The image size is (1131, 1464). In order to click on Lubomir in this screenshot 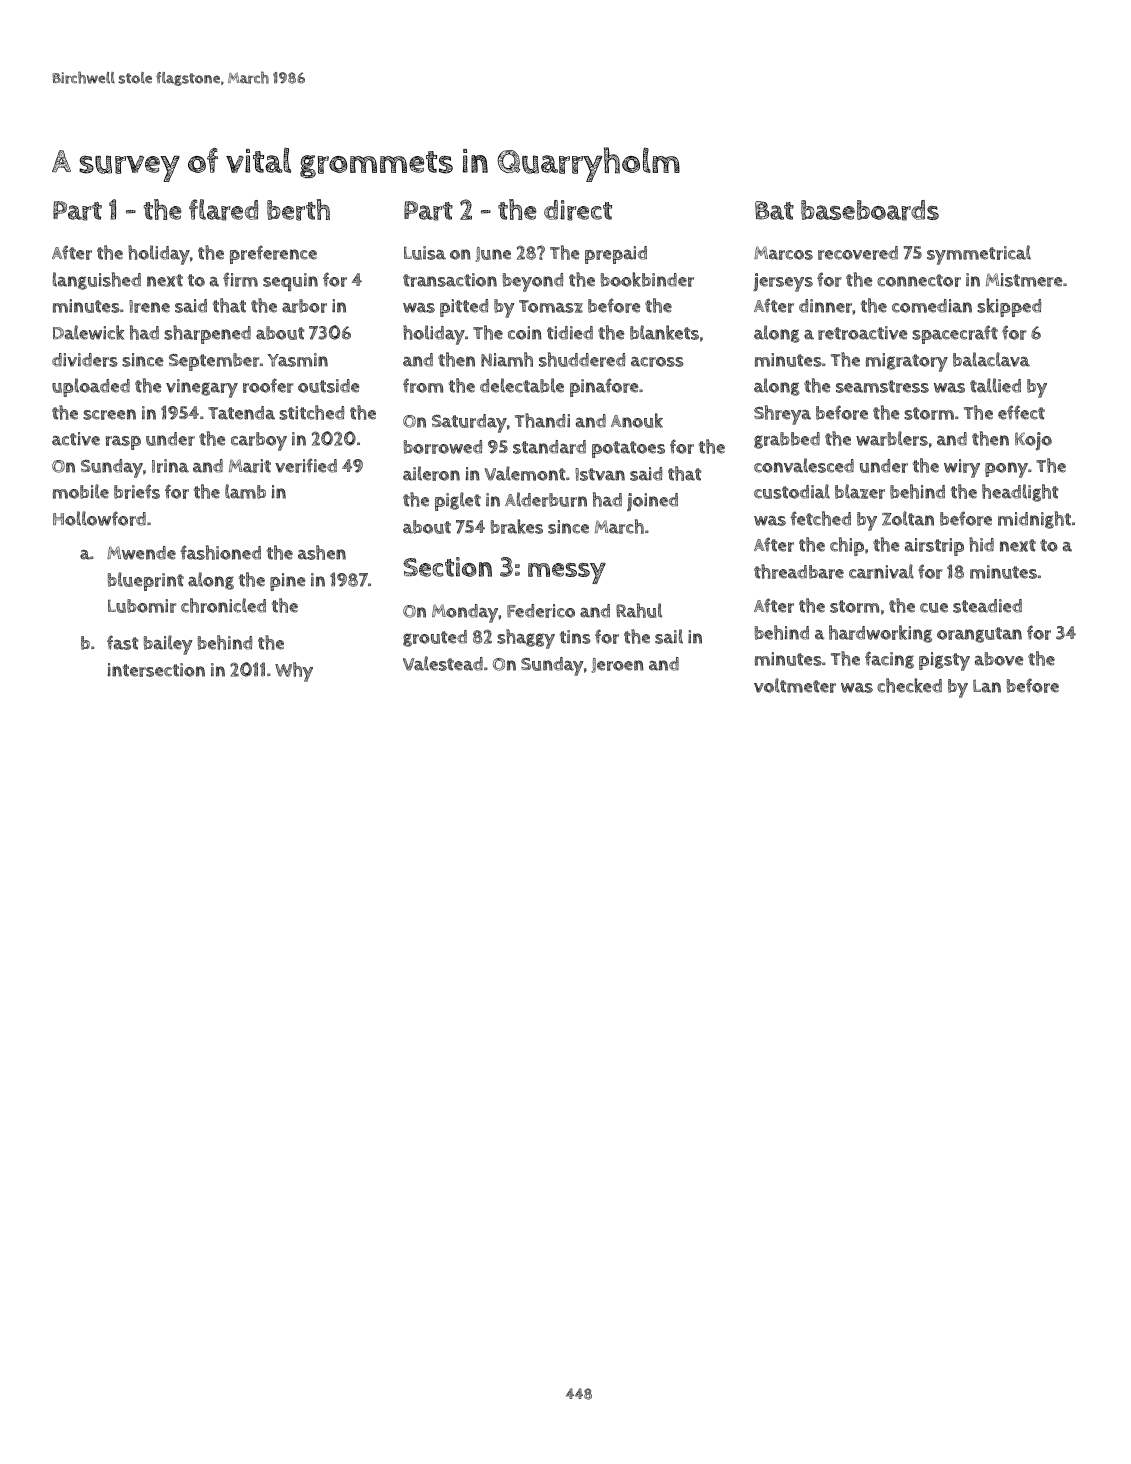, I will do `click(142, 606)`.
